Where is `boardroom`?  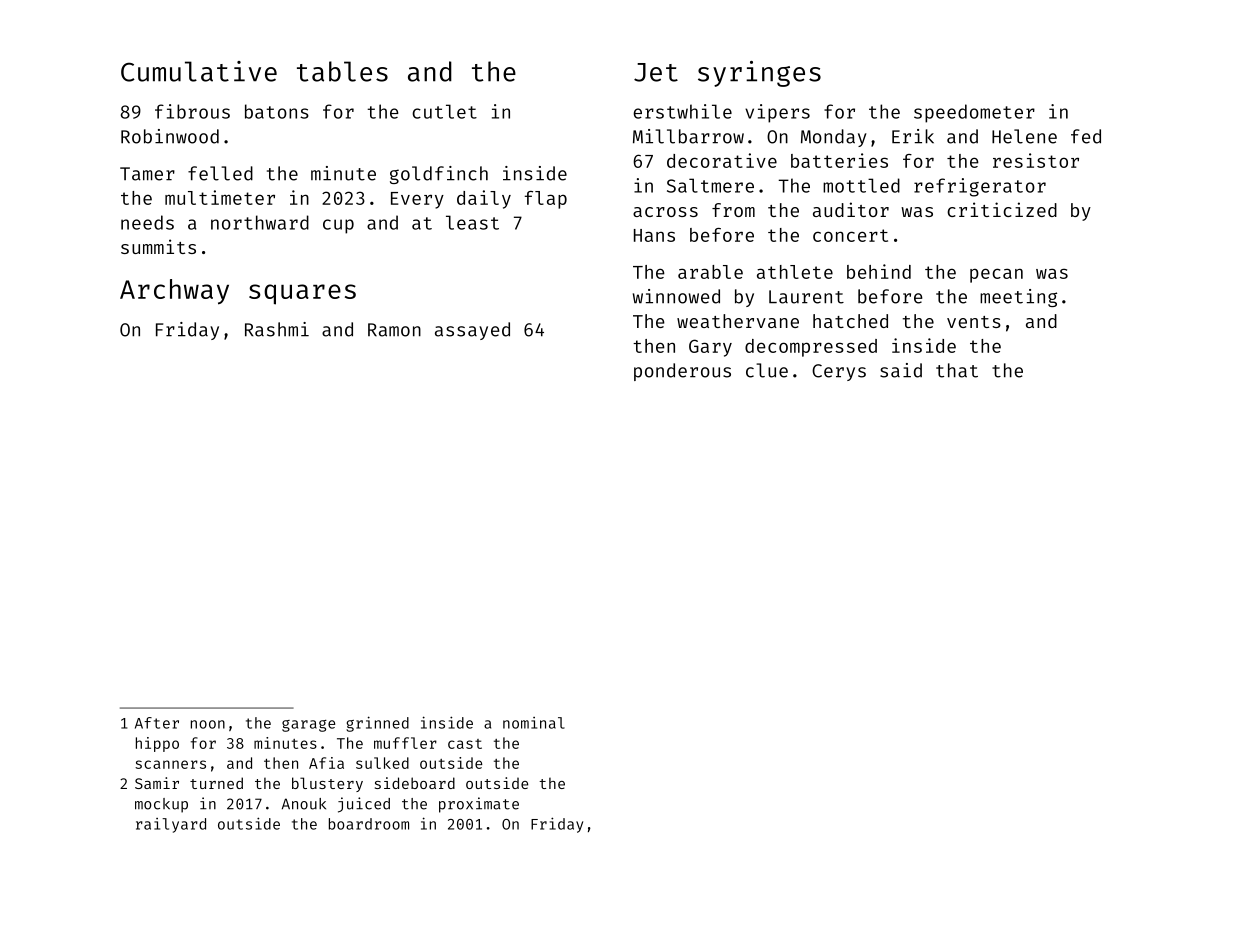 boardroom is located at coordinates (369, 824).
